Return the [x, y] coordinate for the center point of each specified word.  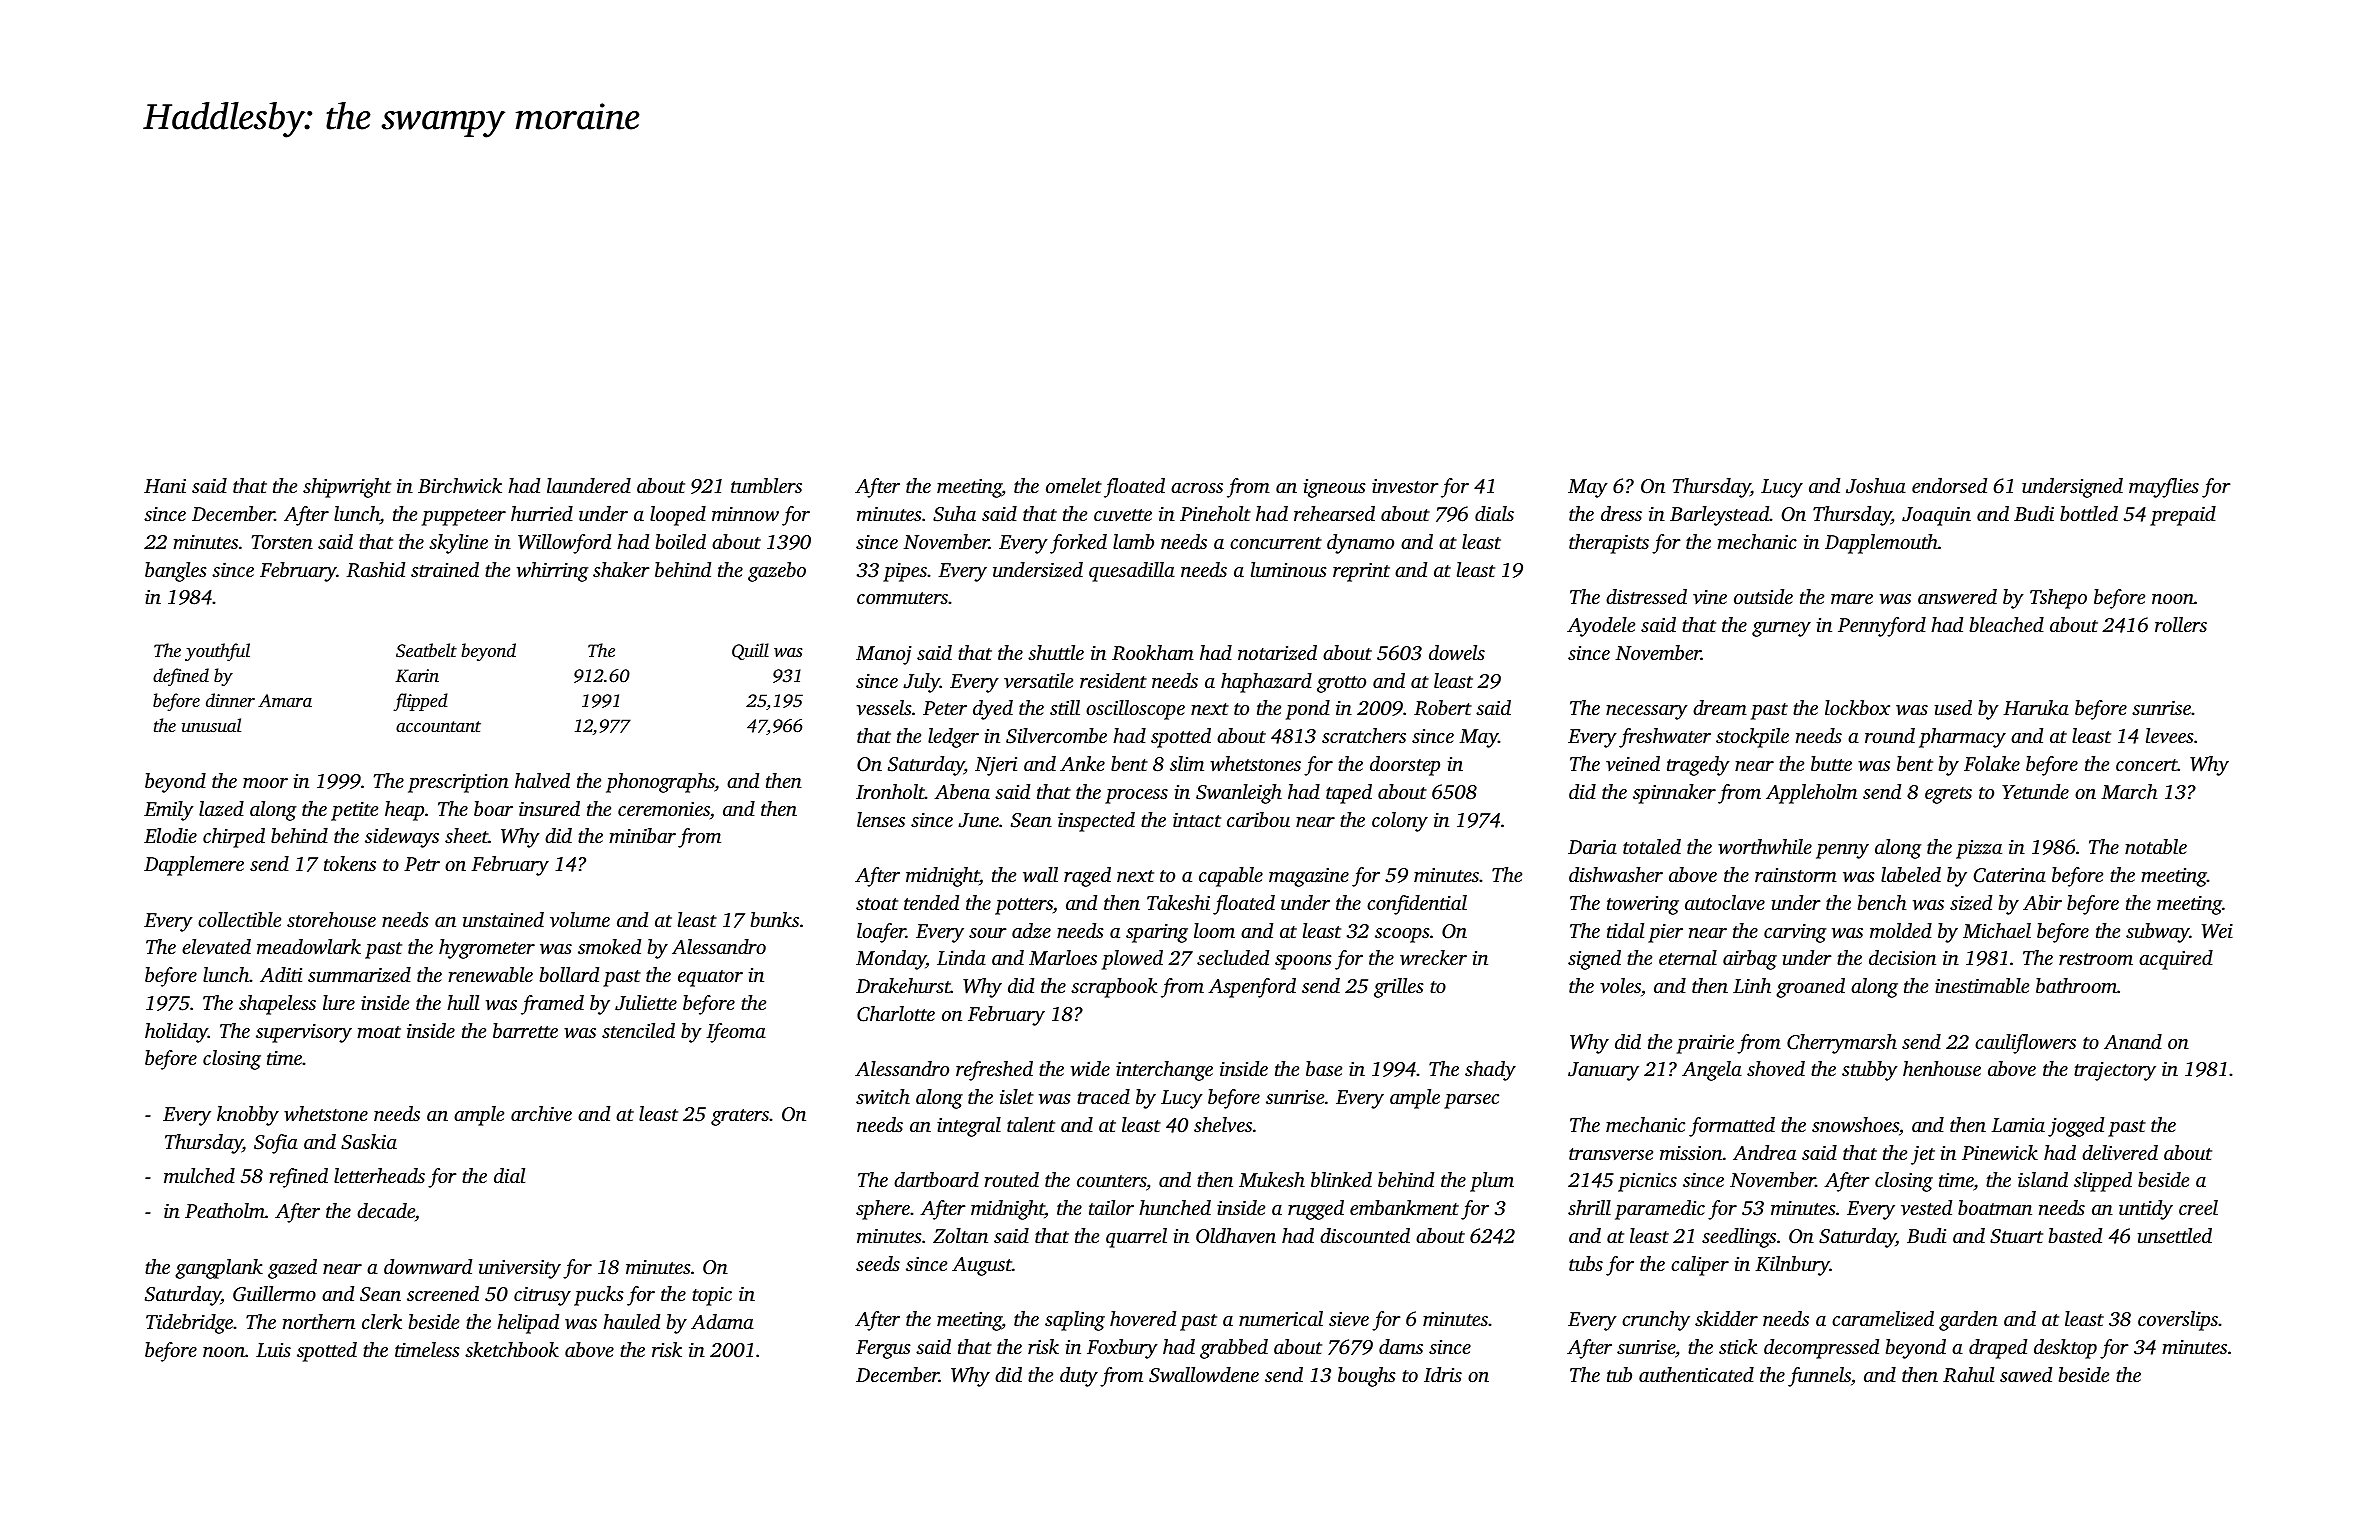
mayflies [2164, 488]
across [1197, 488]
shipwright [347, 488]
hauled [631, 1321]
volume [580, 919]
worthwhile [1765, 847]
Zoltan [960, 1235]
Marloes [1063, 957]
